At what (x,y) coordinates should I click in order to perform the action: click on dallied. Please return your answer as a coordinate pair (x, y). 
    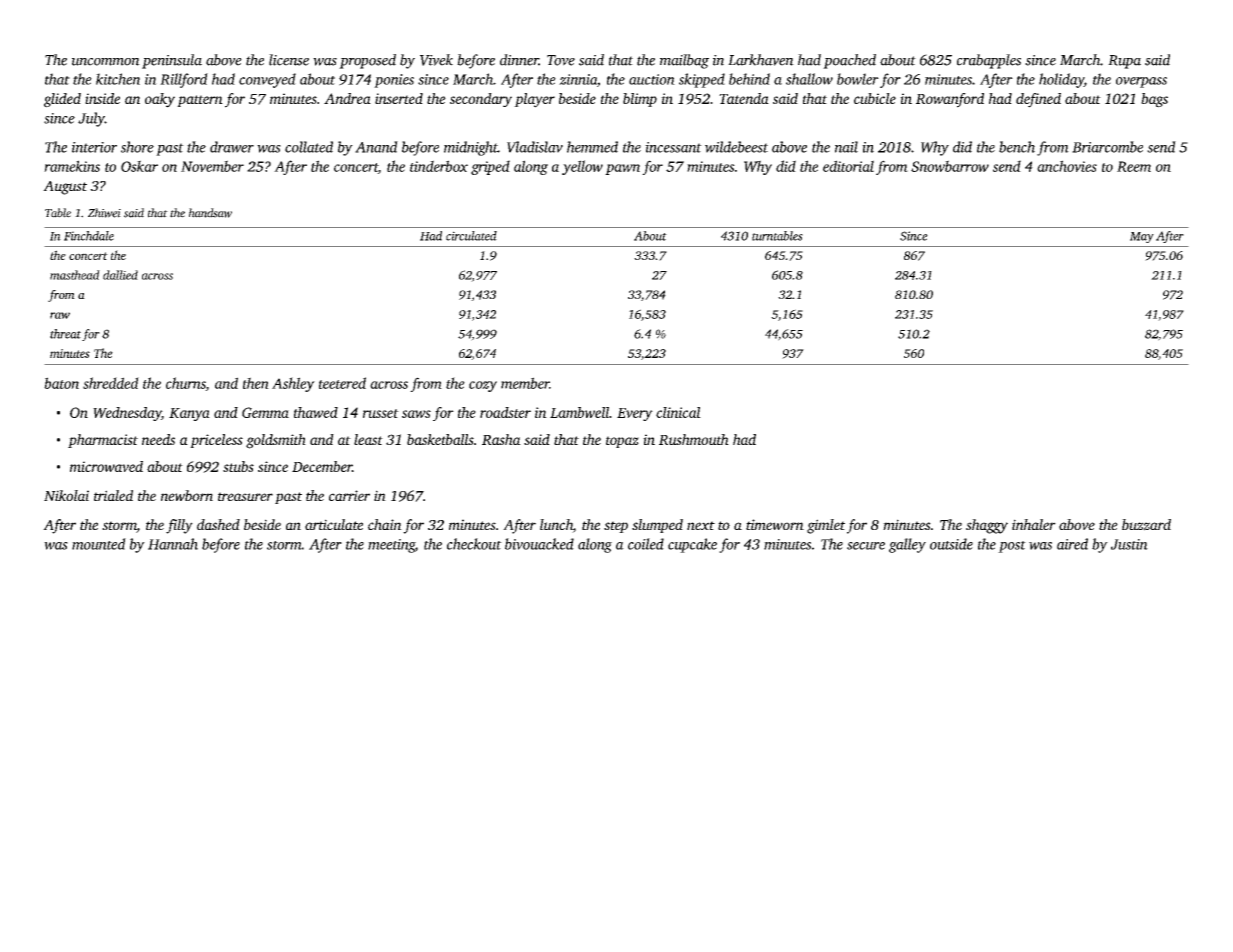
    Looking at the image, I should click on (120, 275).
